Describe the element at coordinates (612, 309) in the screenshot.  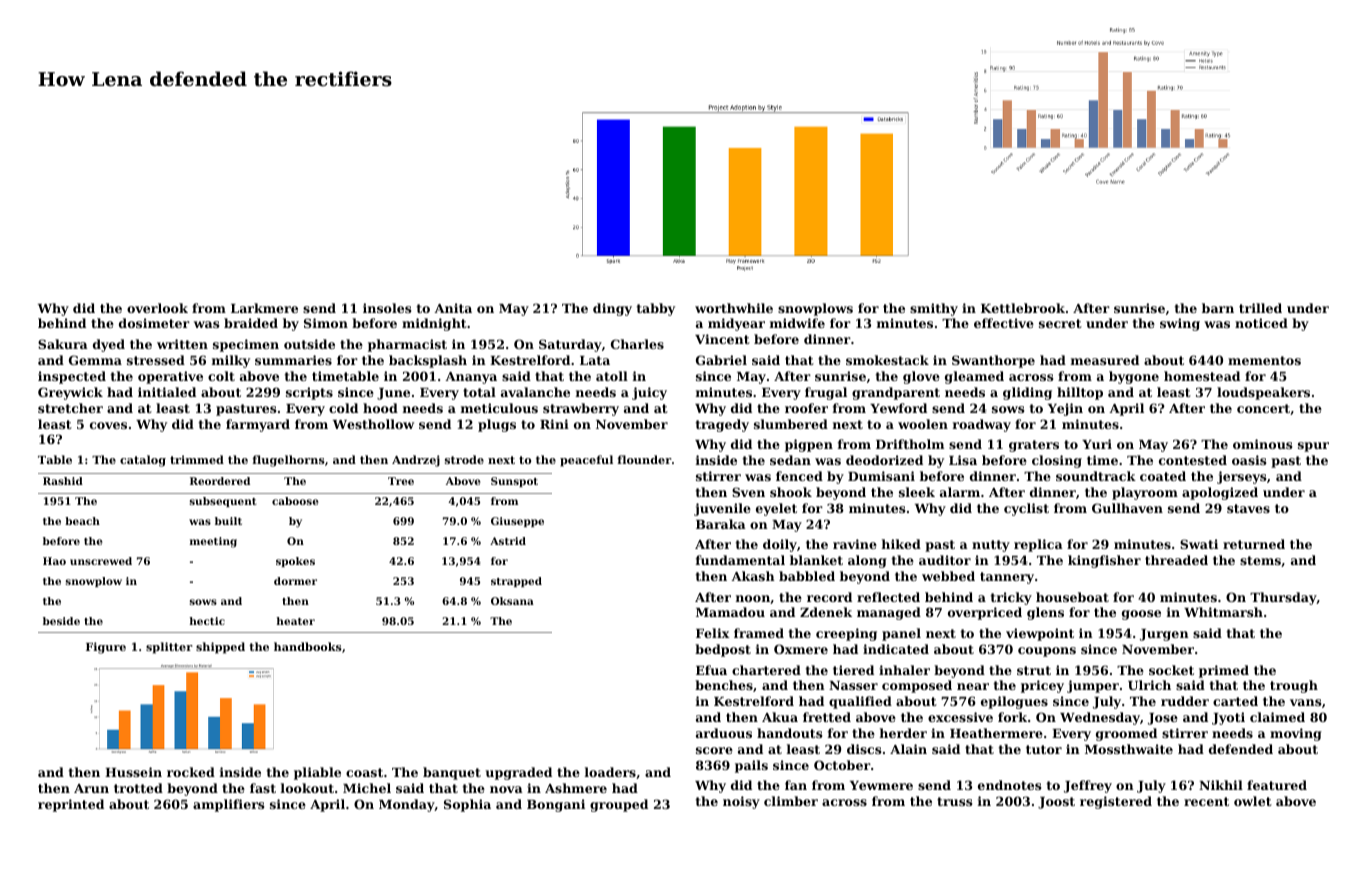
I see `dingy` at that location.
